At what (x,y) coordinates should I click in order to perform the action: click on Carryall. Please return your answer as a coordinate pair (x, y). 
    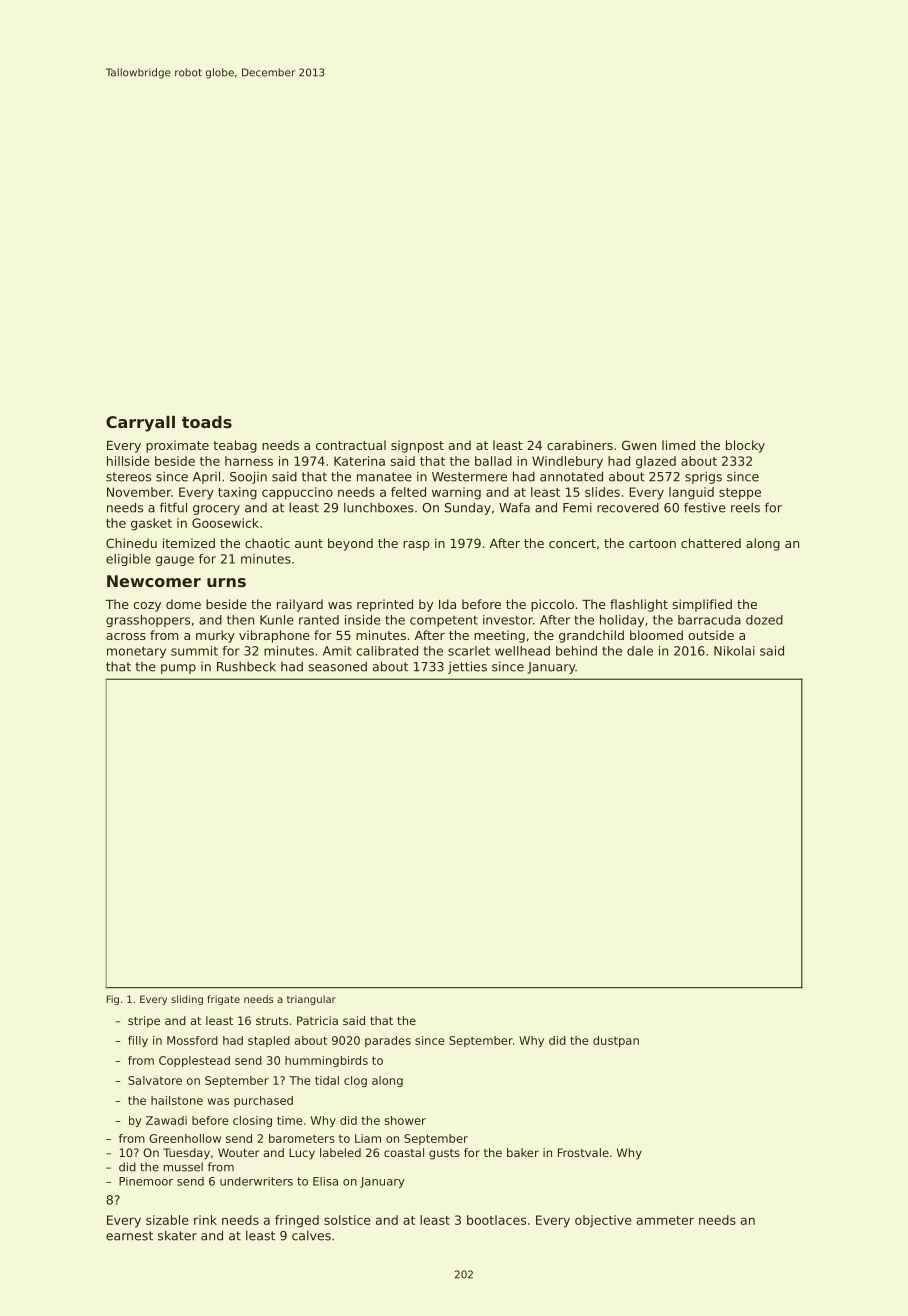
    Looking at the image, I should click on (140, 424).
